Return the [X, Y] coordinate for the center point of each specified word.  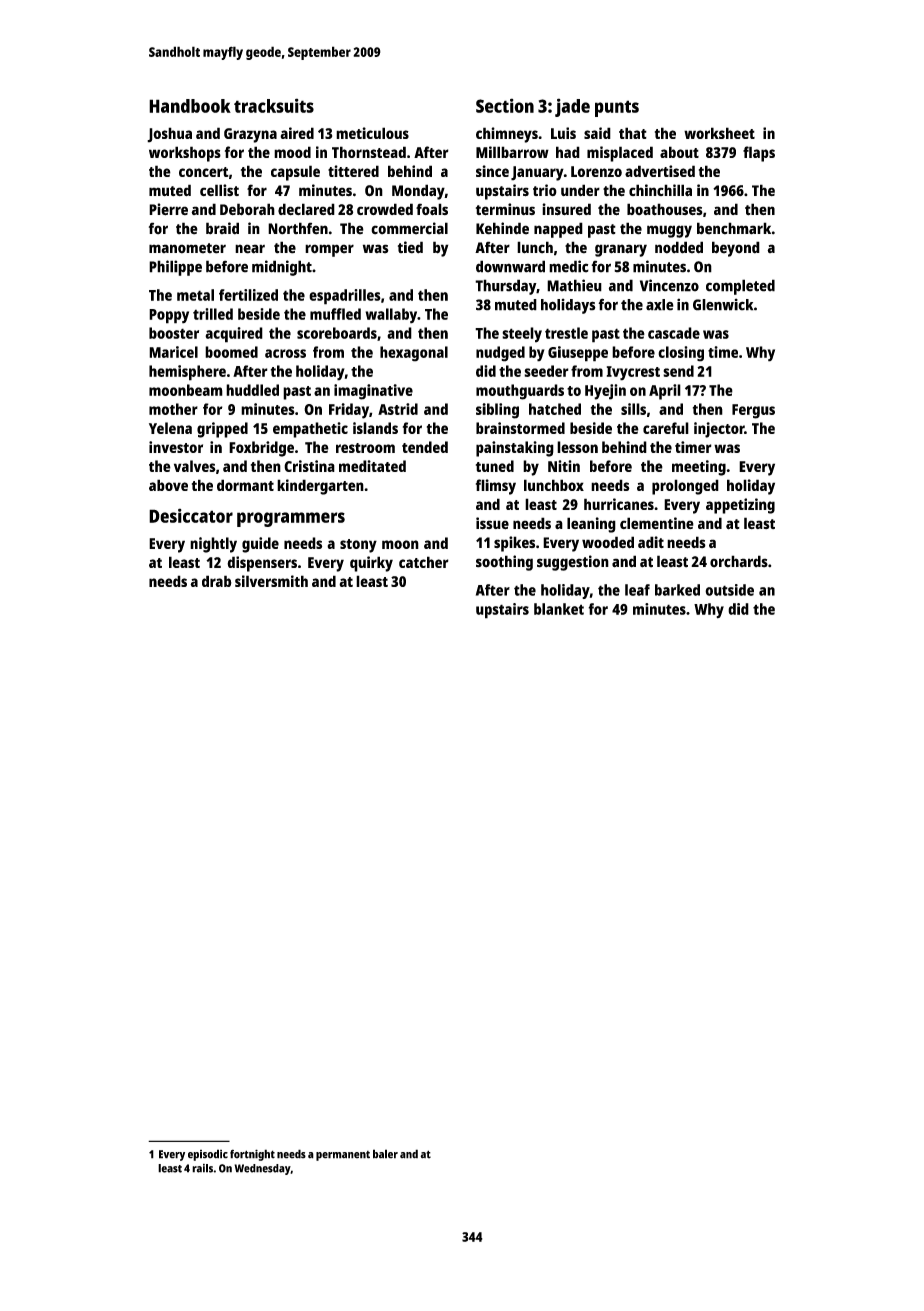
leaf [637, 590]
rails [202, 1168]
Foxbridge [261, 449]
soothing [504, 563]
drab [217, 581]
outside [729, 590]
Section [505, 105]
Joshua [169, 135]
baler [385, 1154]
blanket [559, 609]
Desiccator [191, 515]
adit [651, 542]
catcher [424, 562]
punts [617, 108]
